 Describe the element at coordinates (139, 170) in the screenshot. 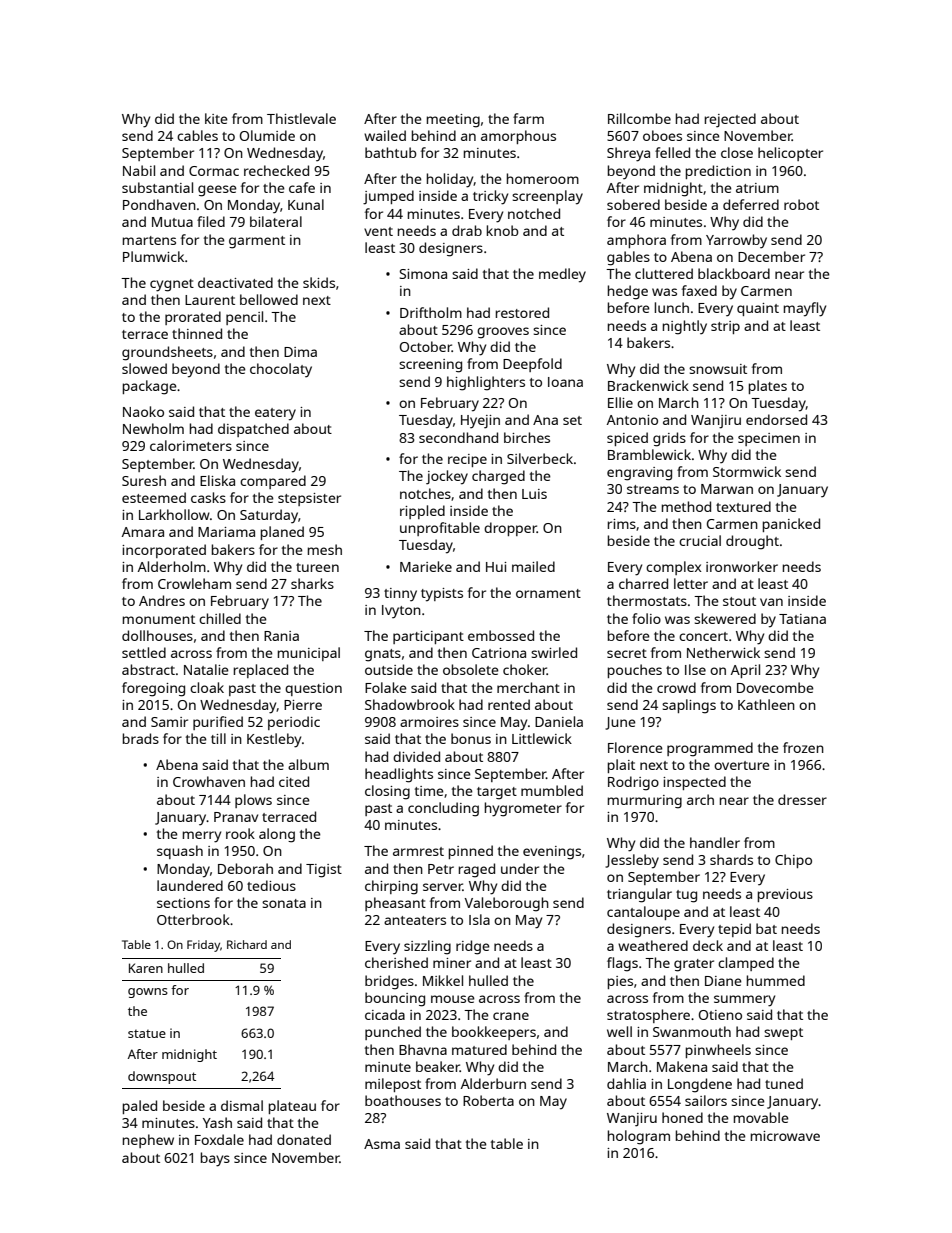

I see `Nabil` at that location.
